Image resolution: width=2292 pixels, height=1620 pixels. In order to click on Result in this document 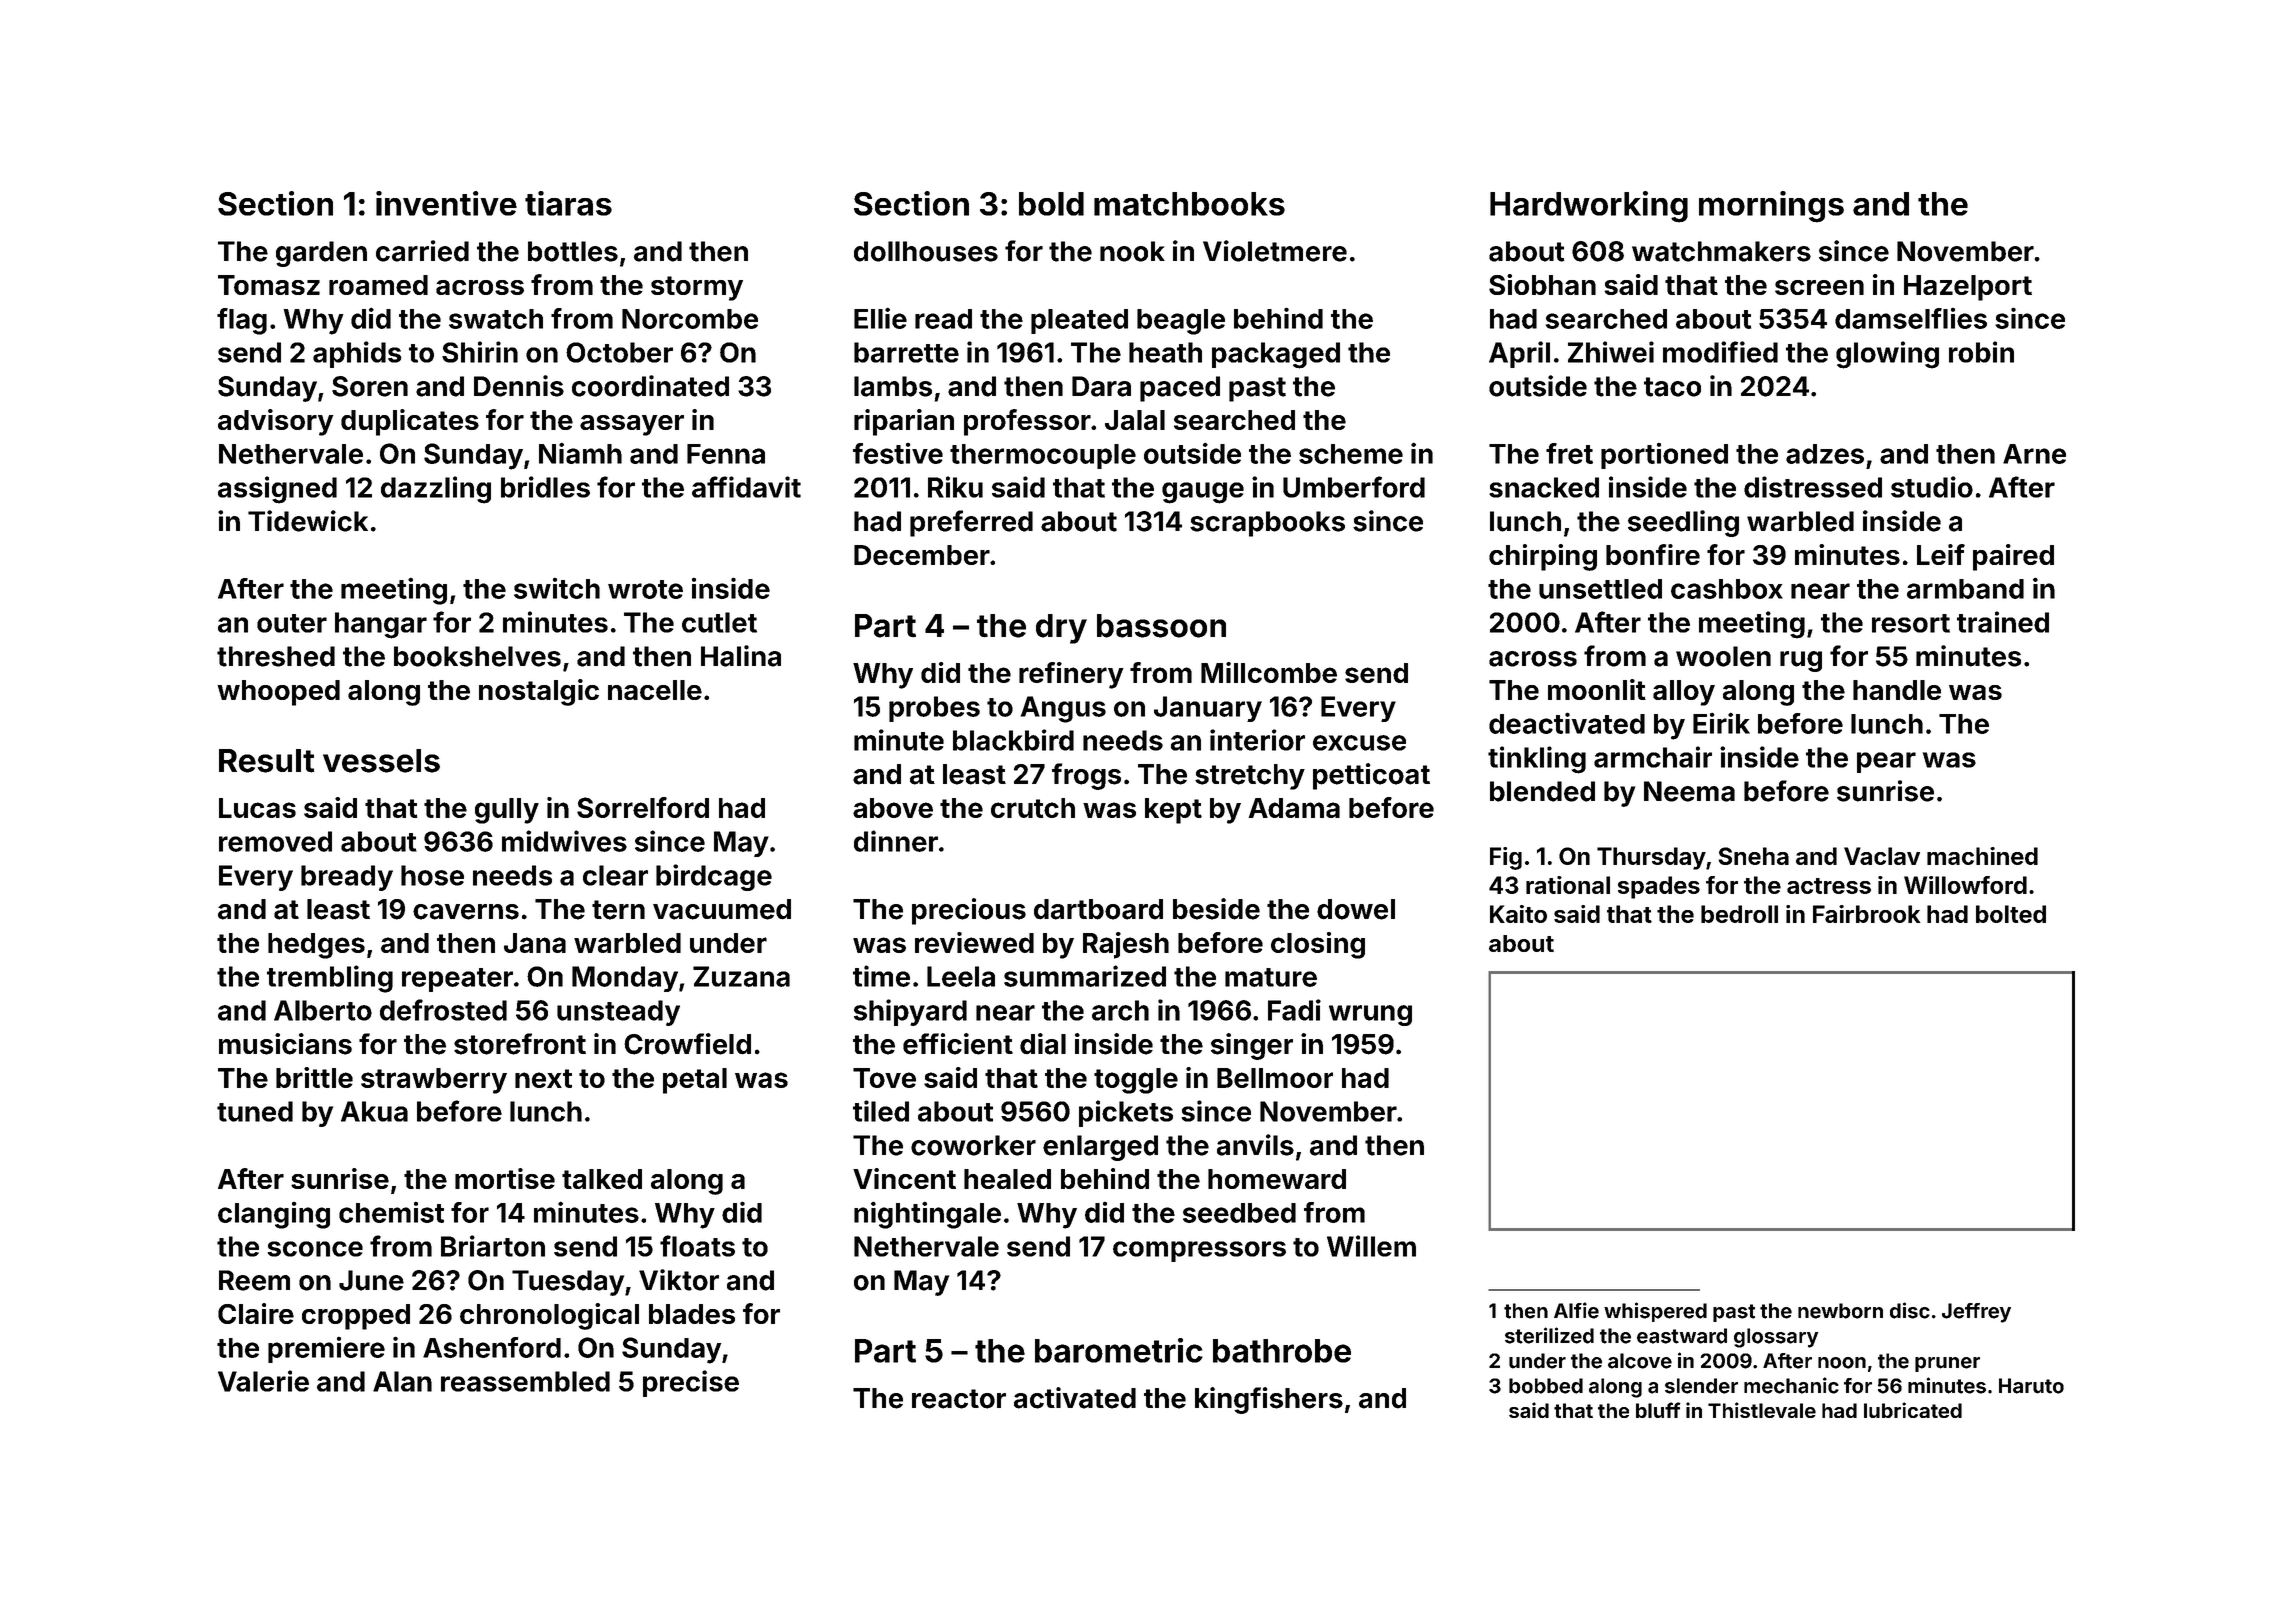, I will do `click(267, 761)`.
